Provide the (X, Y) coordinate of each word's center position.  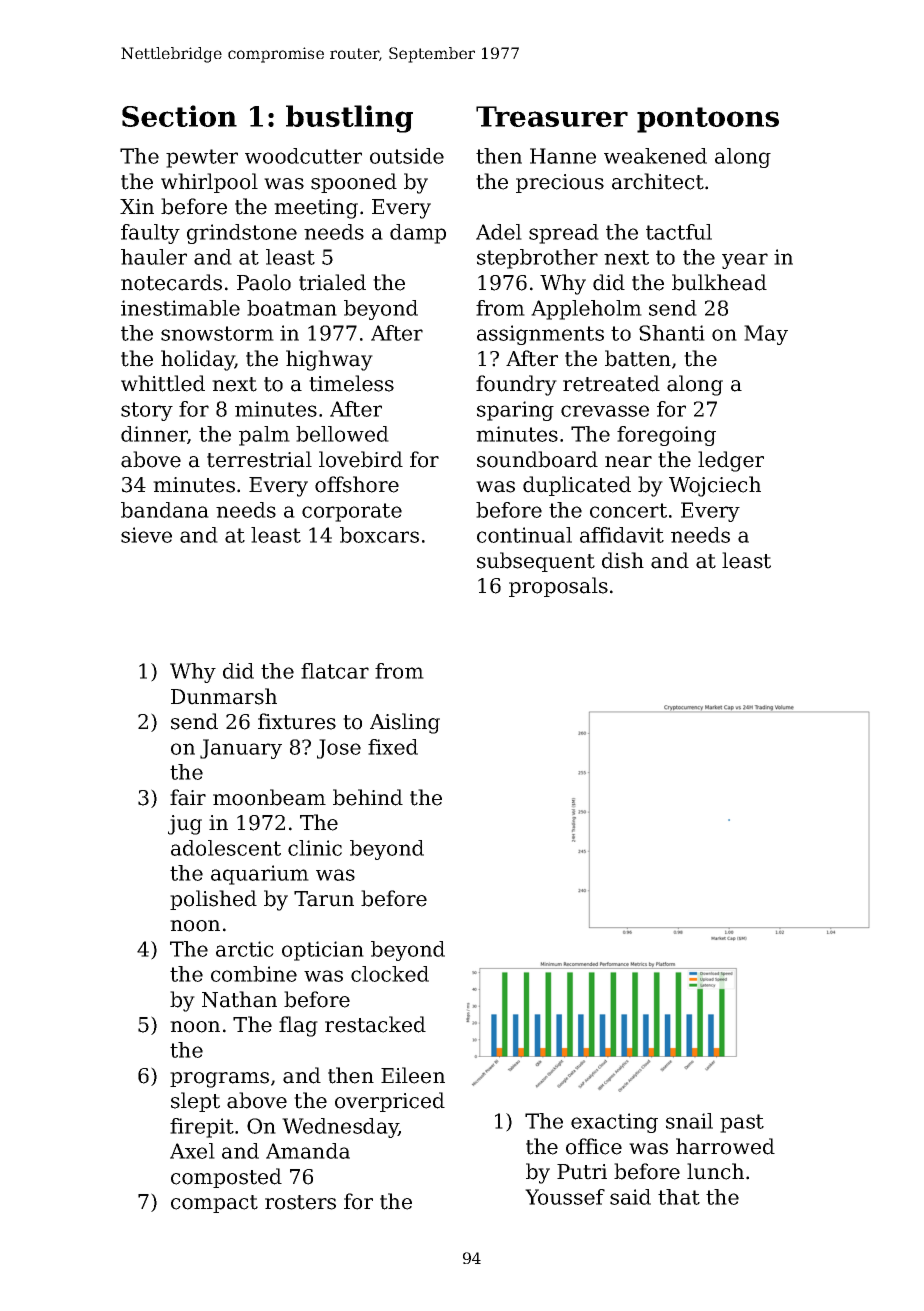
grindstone (242, 234)
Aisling (405, 723)
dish (623, 560)
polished (213, 900)
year (745, 261)
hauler (154, 257)
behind (368, 797)
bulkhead (719, 282)
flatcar (335, 671)
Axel (192, 1151)
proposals (558, 587)
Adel (499, 232)
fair (188, 797)
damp (418, 234)
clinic (315, 848)
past (742, 1123)
